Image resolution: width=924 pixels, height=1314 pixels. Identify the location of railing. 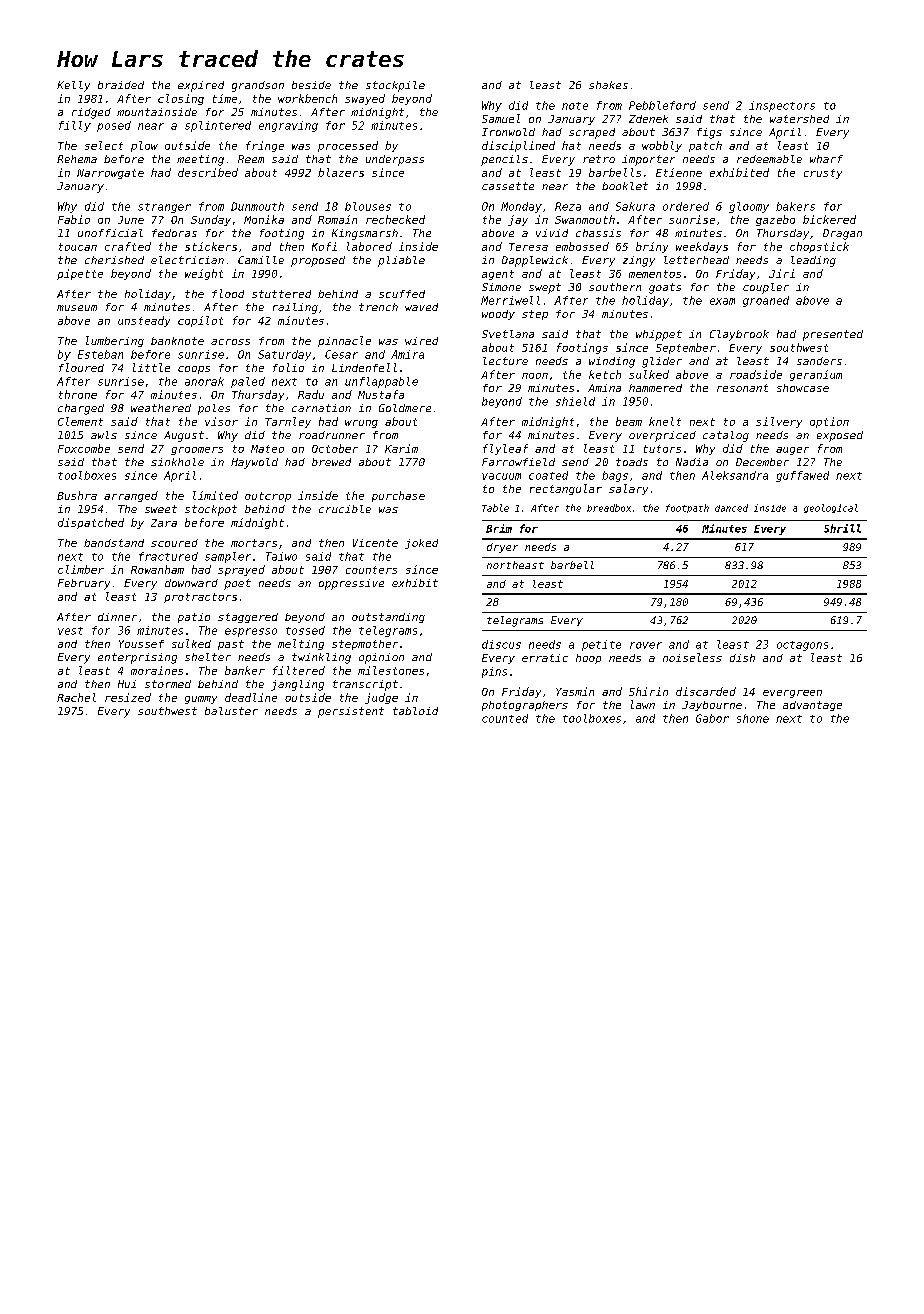
(295, 308).
